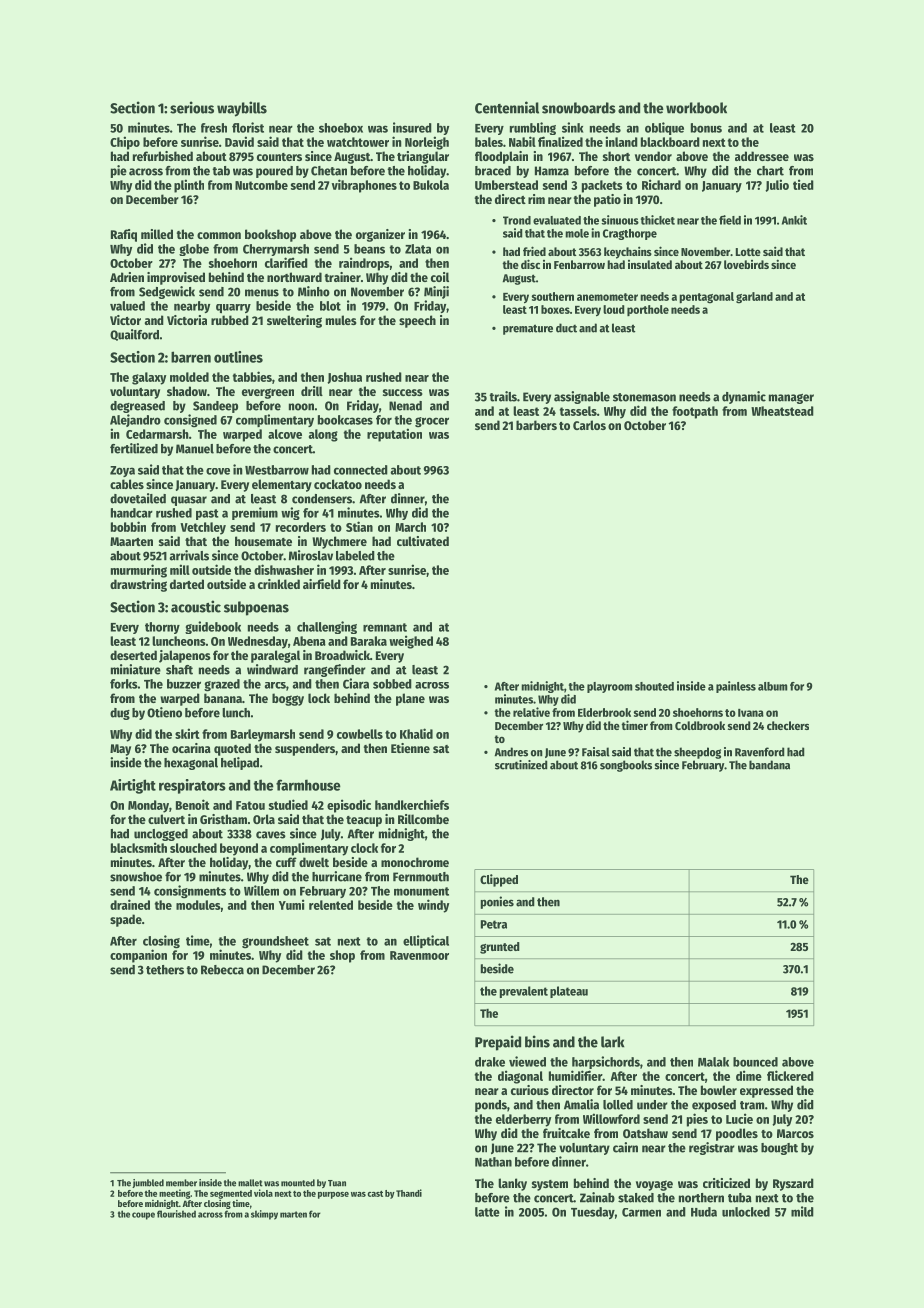  Describe the element at coordinates (166, 819) in the screenshot. I see `culvert` at that location.
